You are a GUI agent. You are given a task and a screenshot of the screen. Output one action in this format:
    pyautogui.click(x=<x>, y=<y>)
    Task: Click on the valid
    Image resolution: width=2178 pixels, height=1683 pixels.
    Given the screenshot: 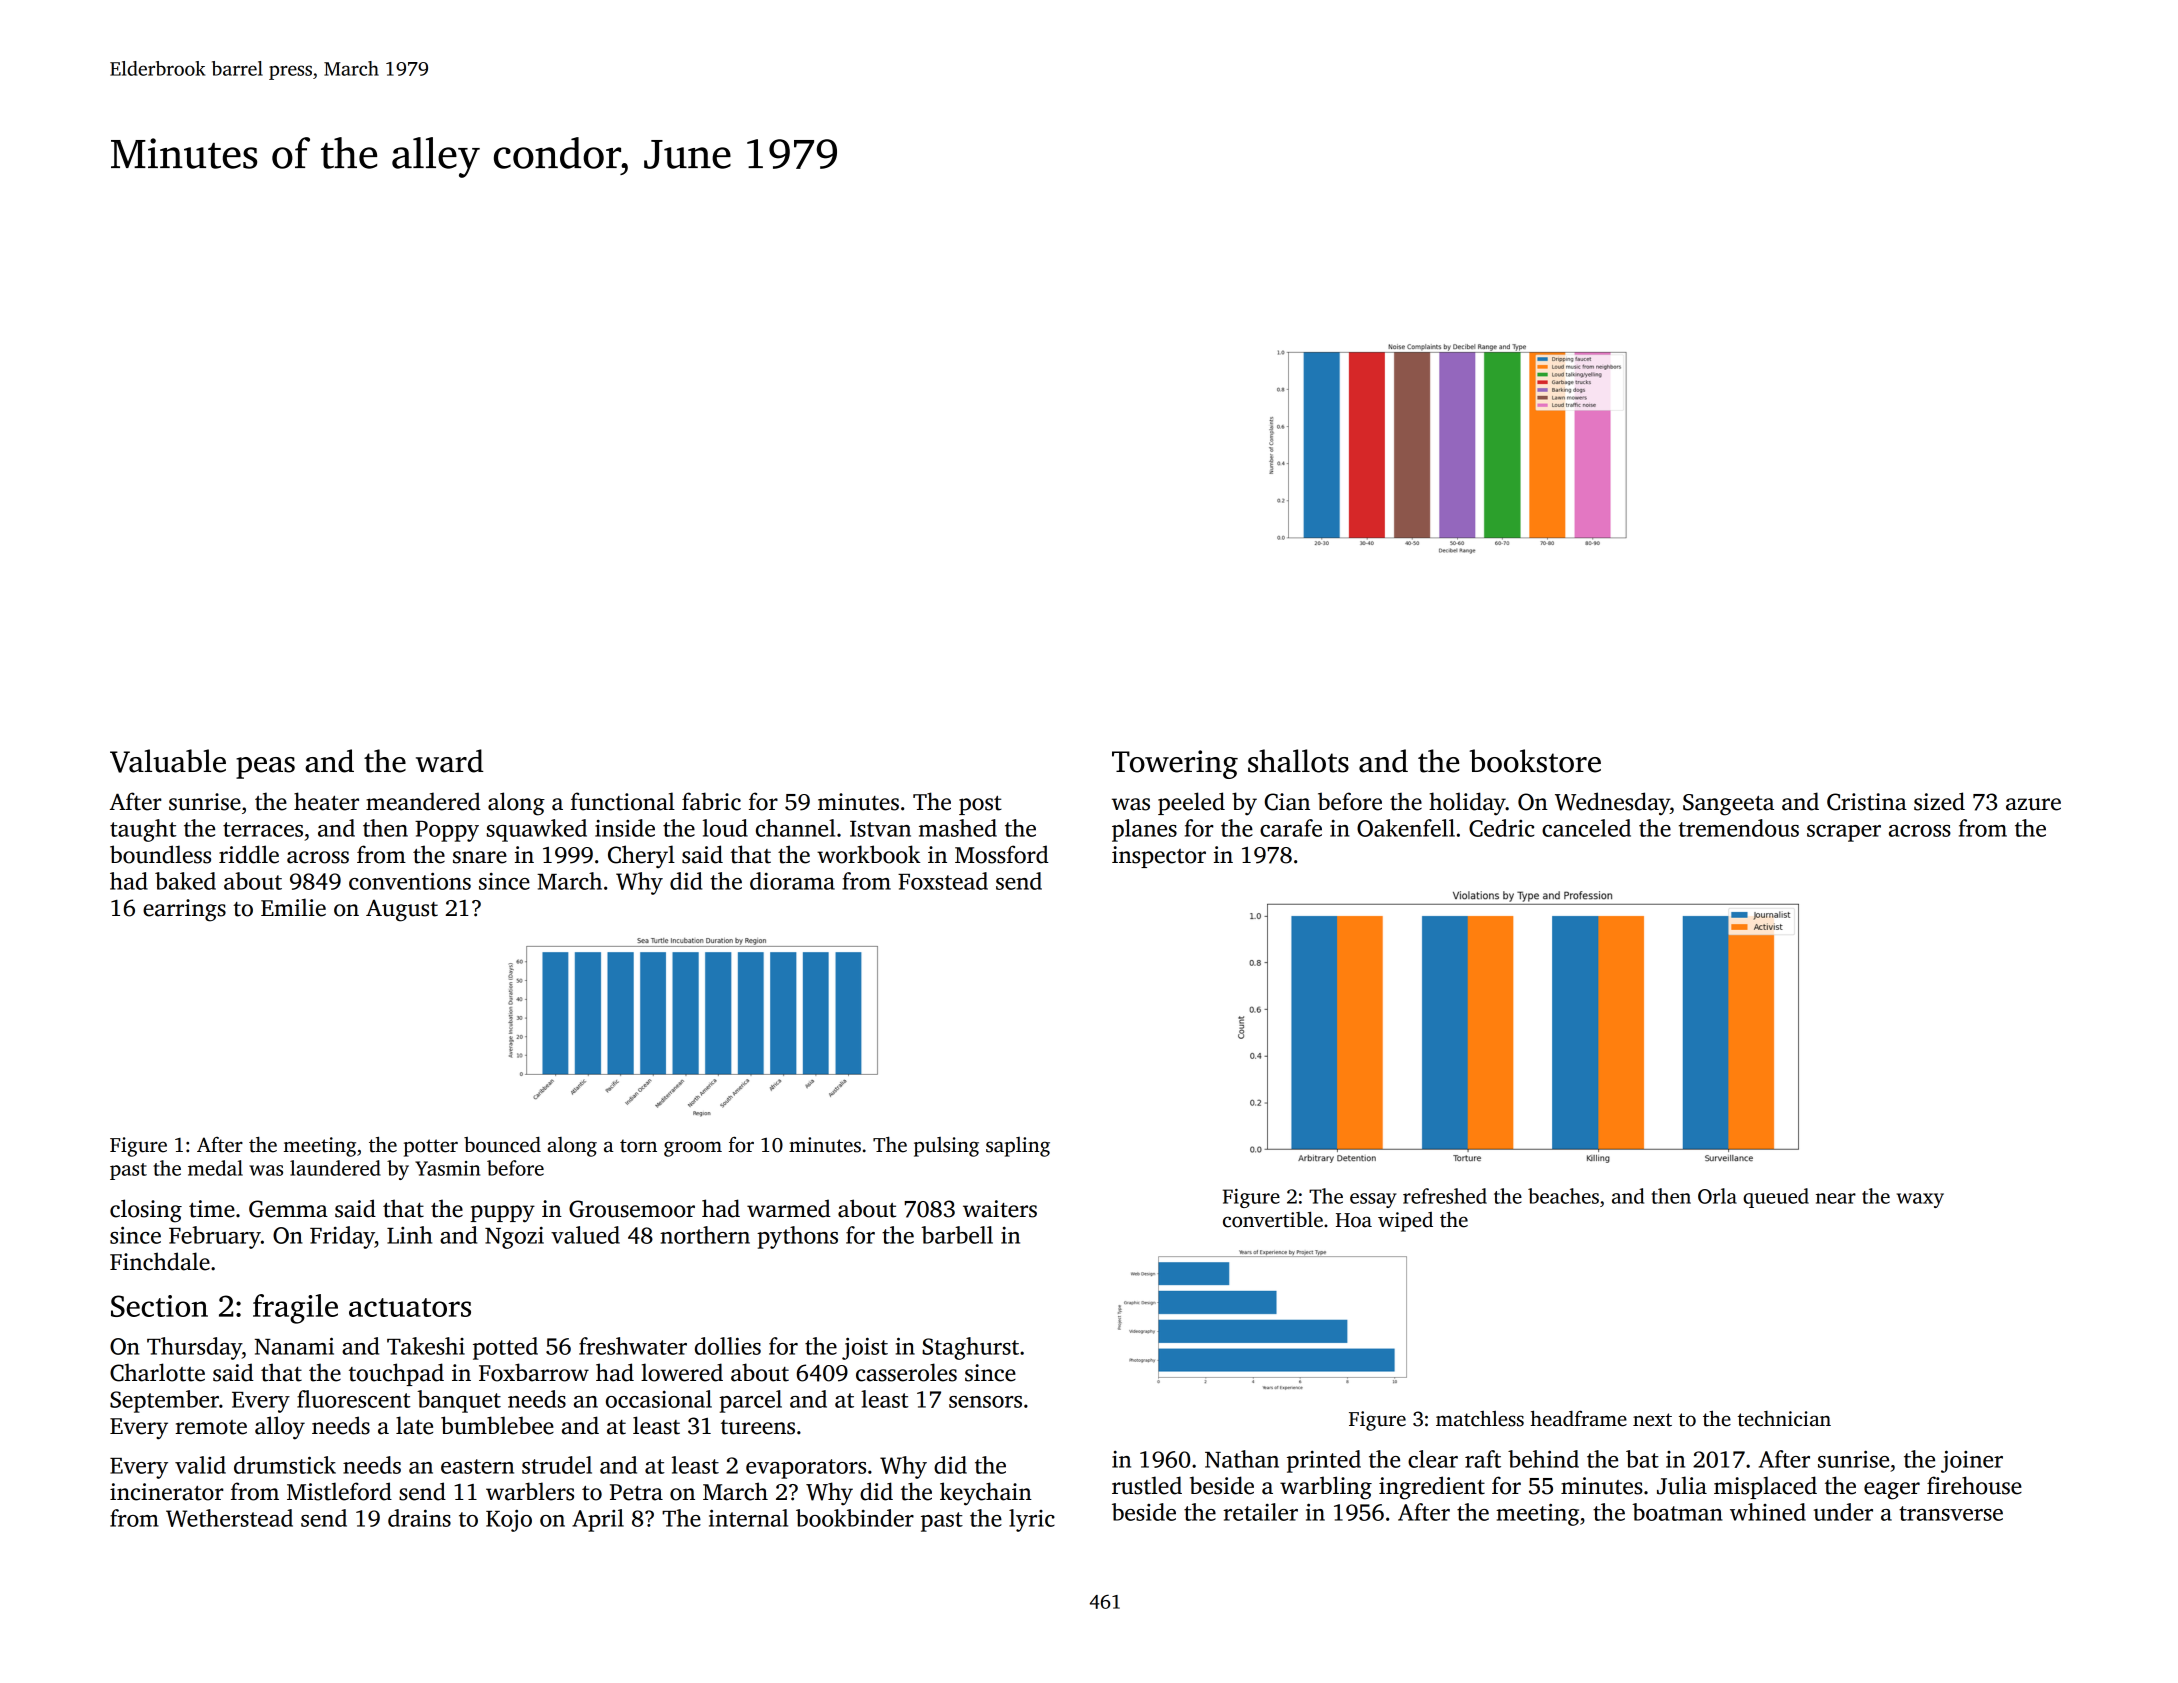 What is the action you would take?
    pyautogui.click(x=200, y=1465)
